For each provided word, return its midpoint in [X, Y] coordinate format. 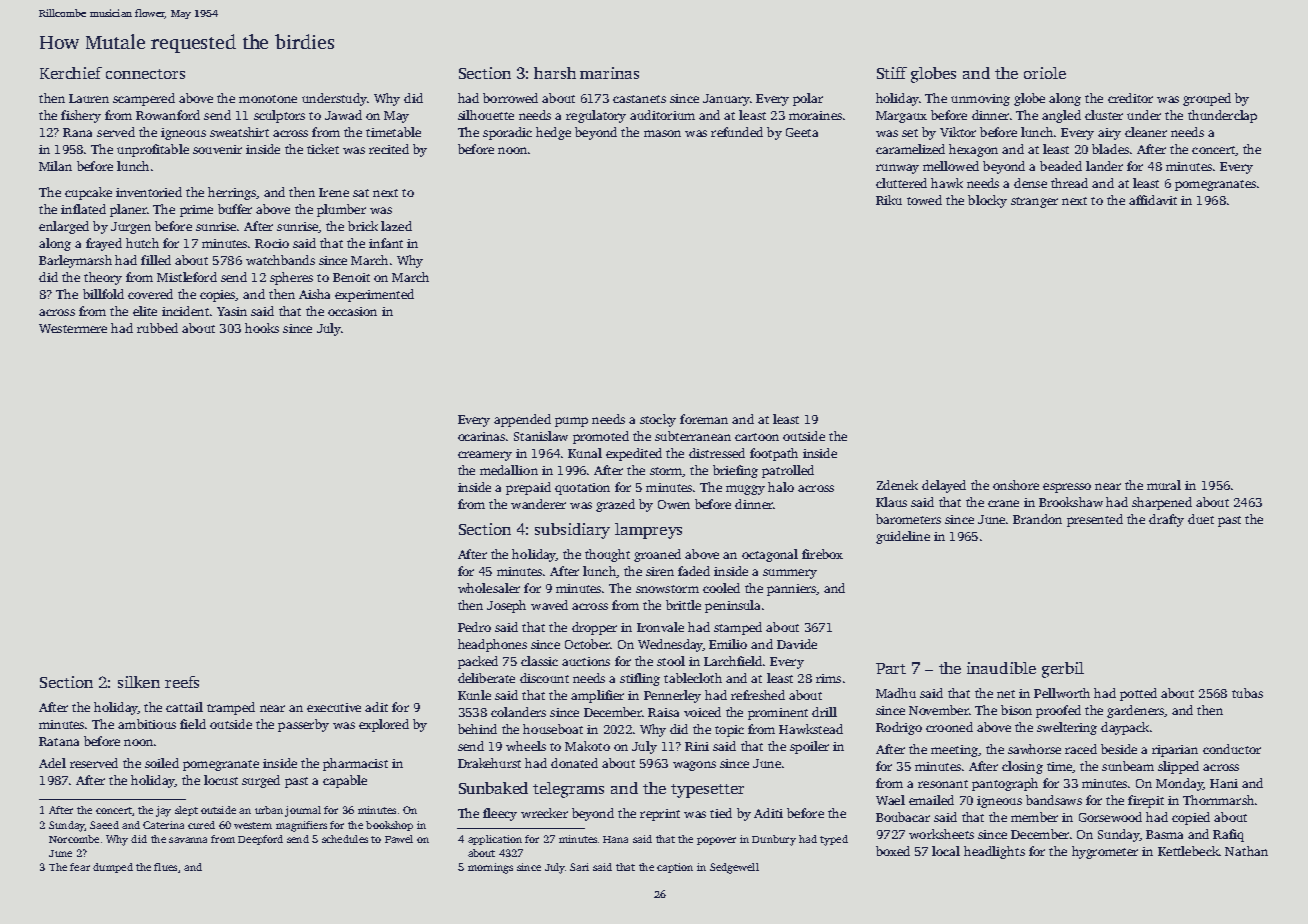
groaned [657, 555]
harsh [555, 73]
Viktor [958, 132]
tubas [1247, 693]
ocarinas [481, 436]
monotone [268, 99]
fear [80, 867]
